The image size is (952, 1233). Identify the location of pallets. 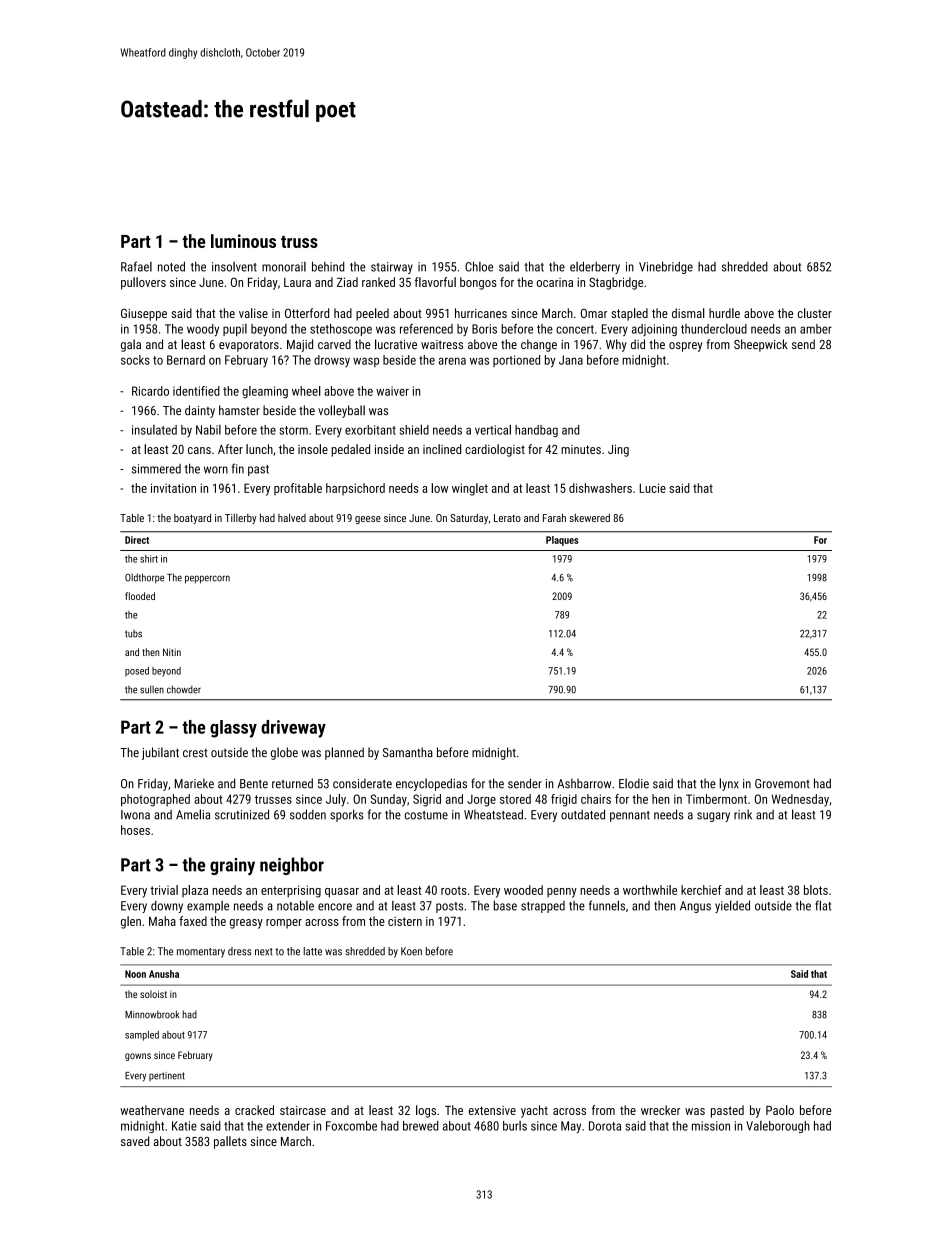
(230, 1142).
